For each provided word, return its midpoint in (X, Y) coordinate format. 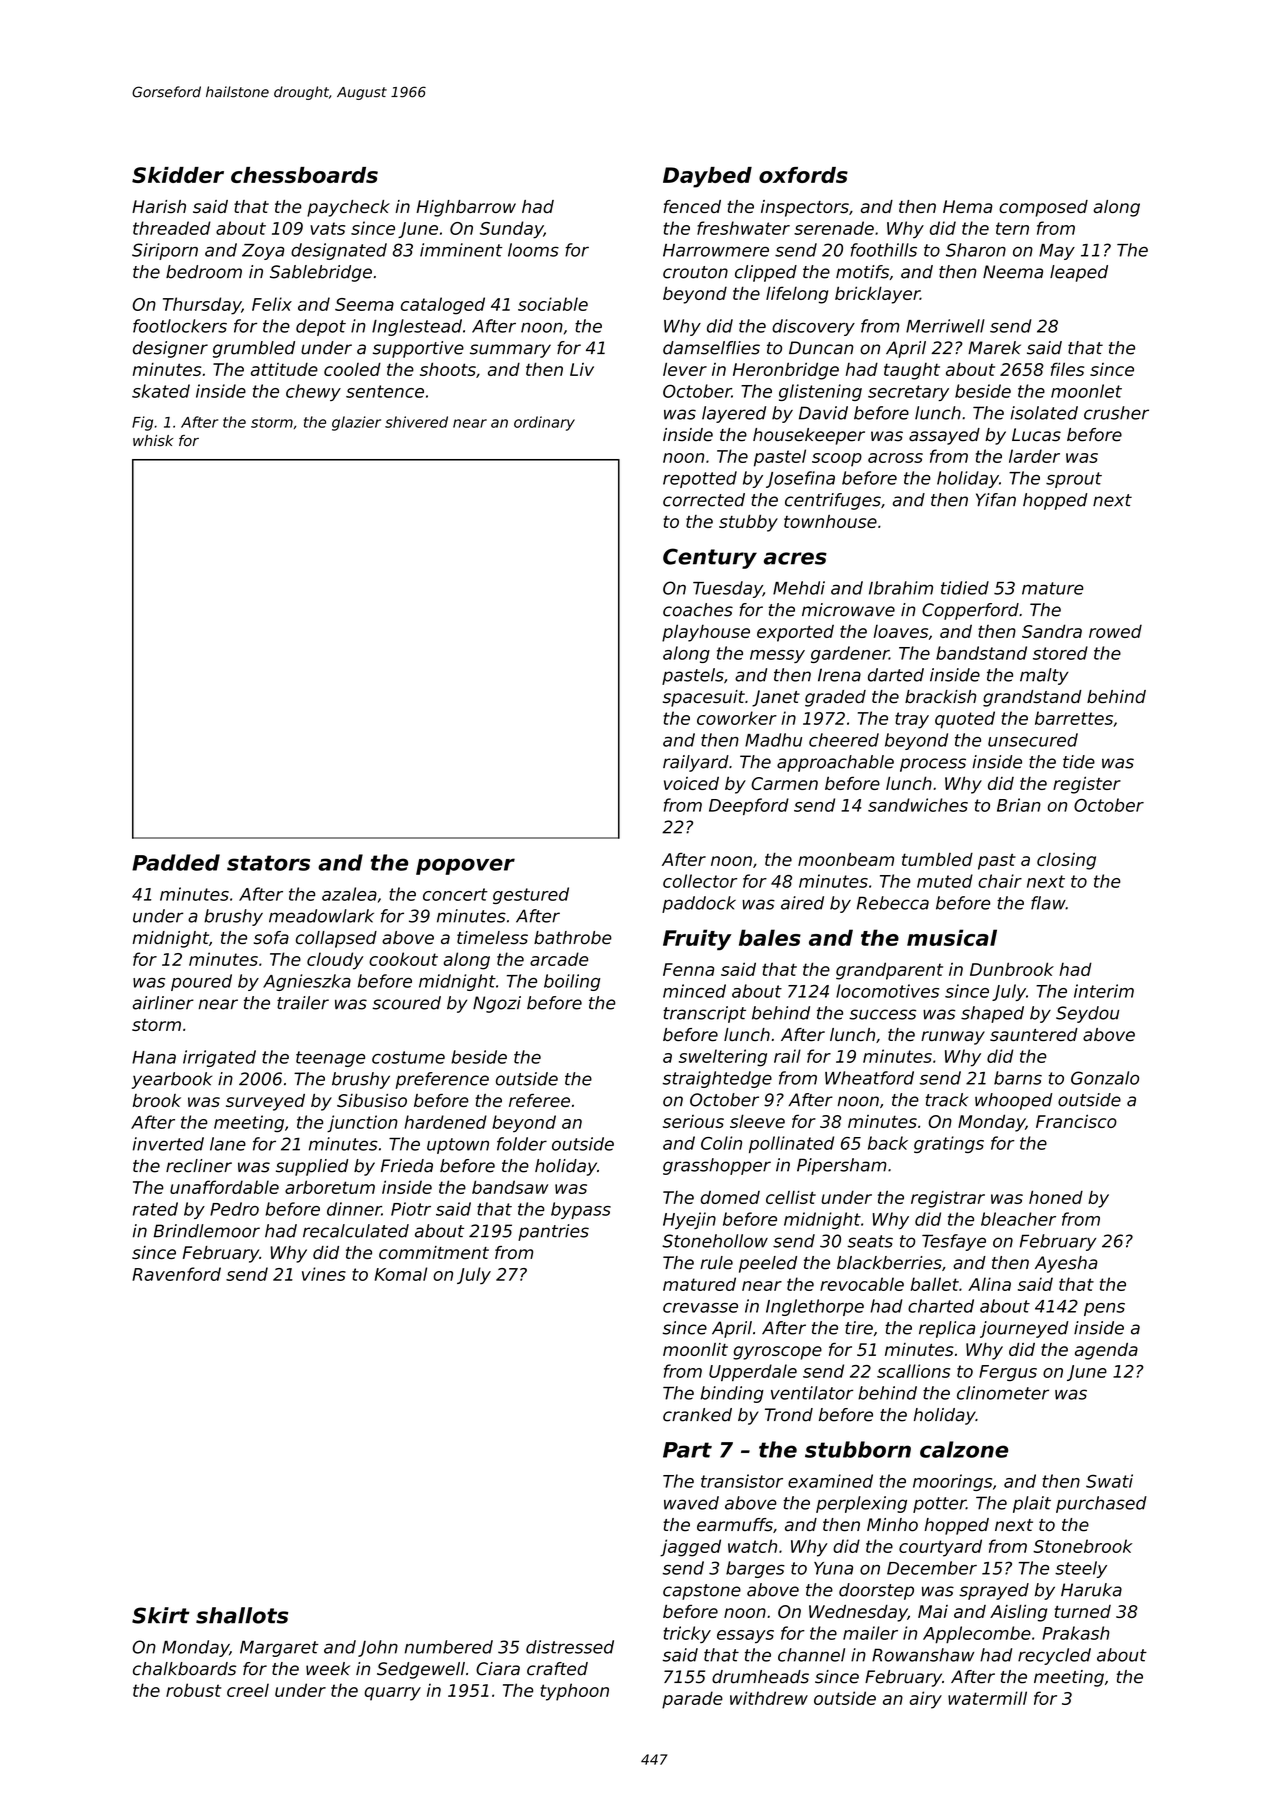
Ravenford (176, 1274)
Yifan (996, 500)
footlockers (180, 326)
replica (947, 1329)
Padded (176, 862)
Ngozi (497, 1004)
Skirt (161, 1615)
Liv (582, 369)
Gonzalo (1105, 1078)
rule (716, 1263)
